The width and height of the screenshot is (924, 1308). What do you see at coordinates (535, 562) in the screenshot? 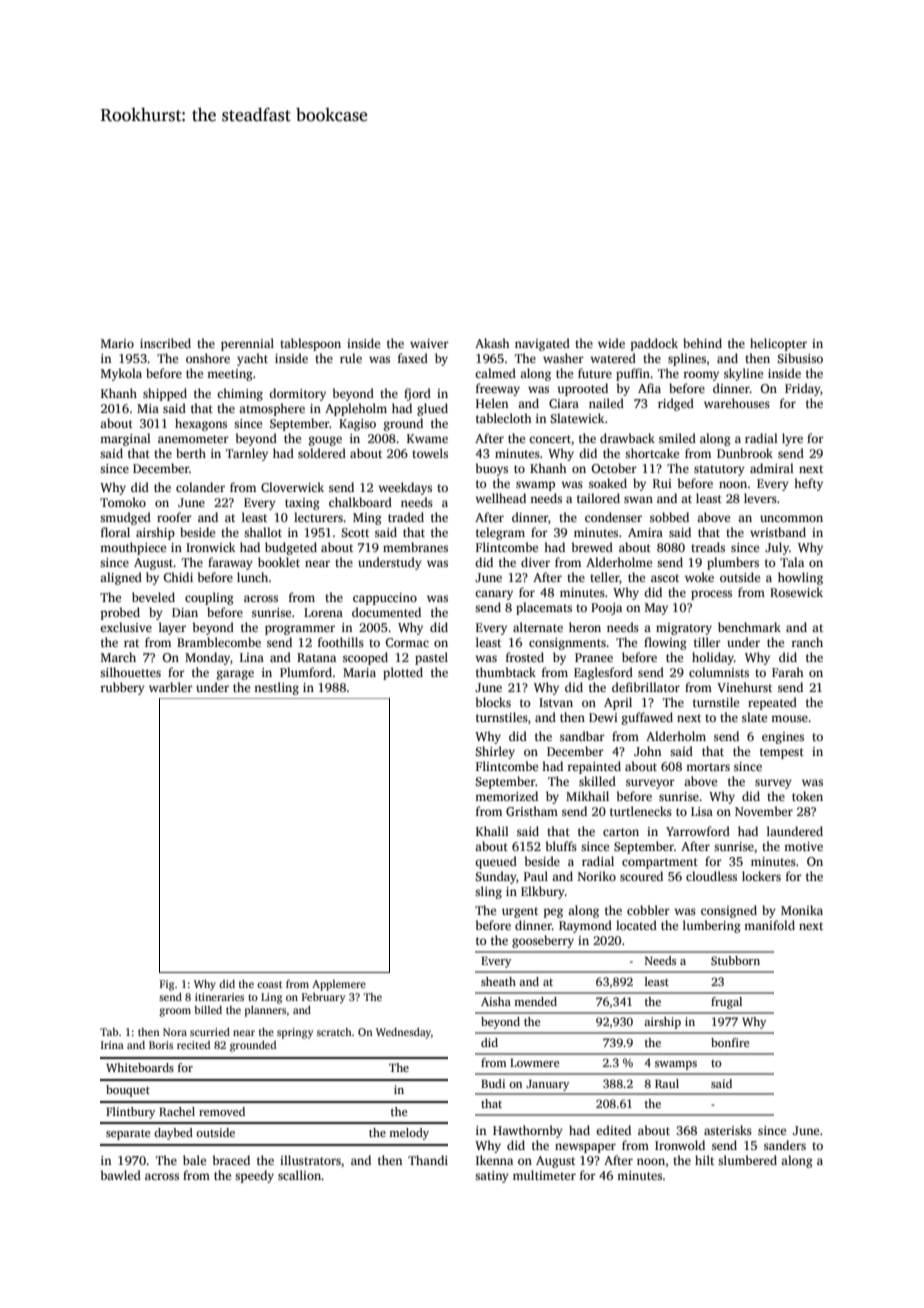
I see `diver` at bounding box center [535, 562].
